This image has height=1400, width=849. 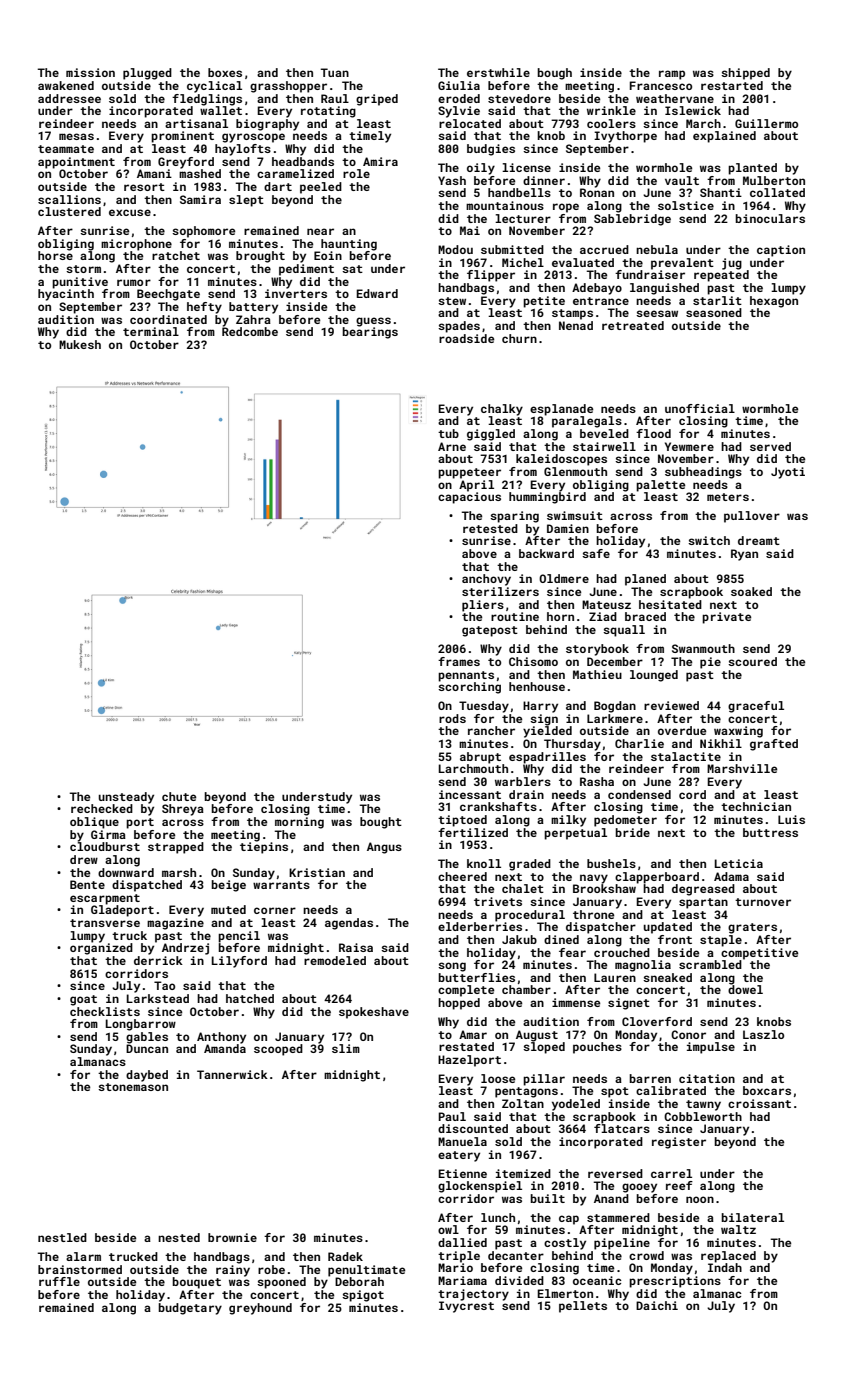 I want to click on rancher, so click(x=491, y=730).
